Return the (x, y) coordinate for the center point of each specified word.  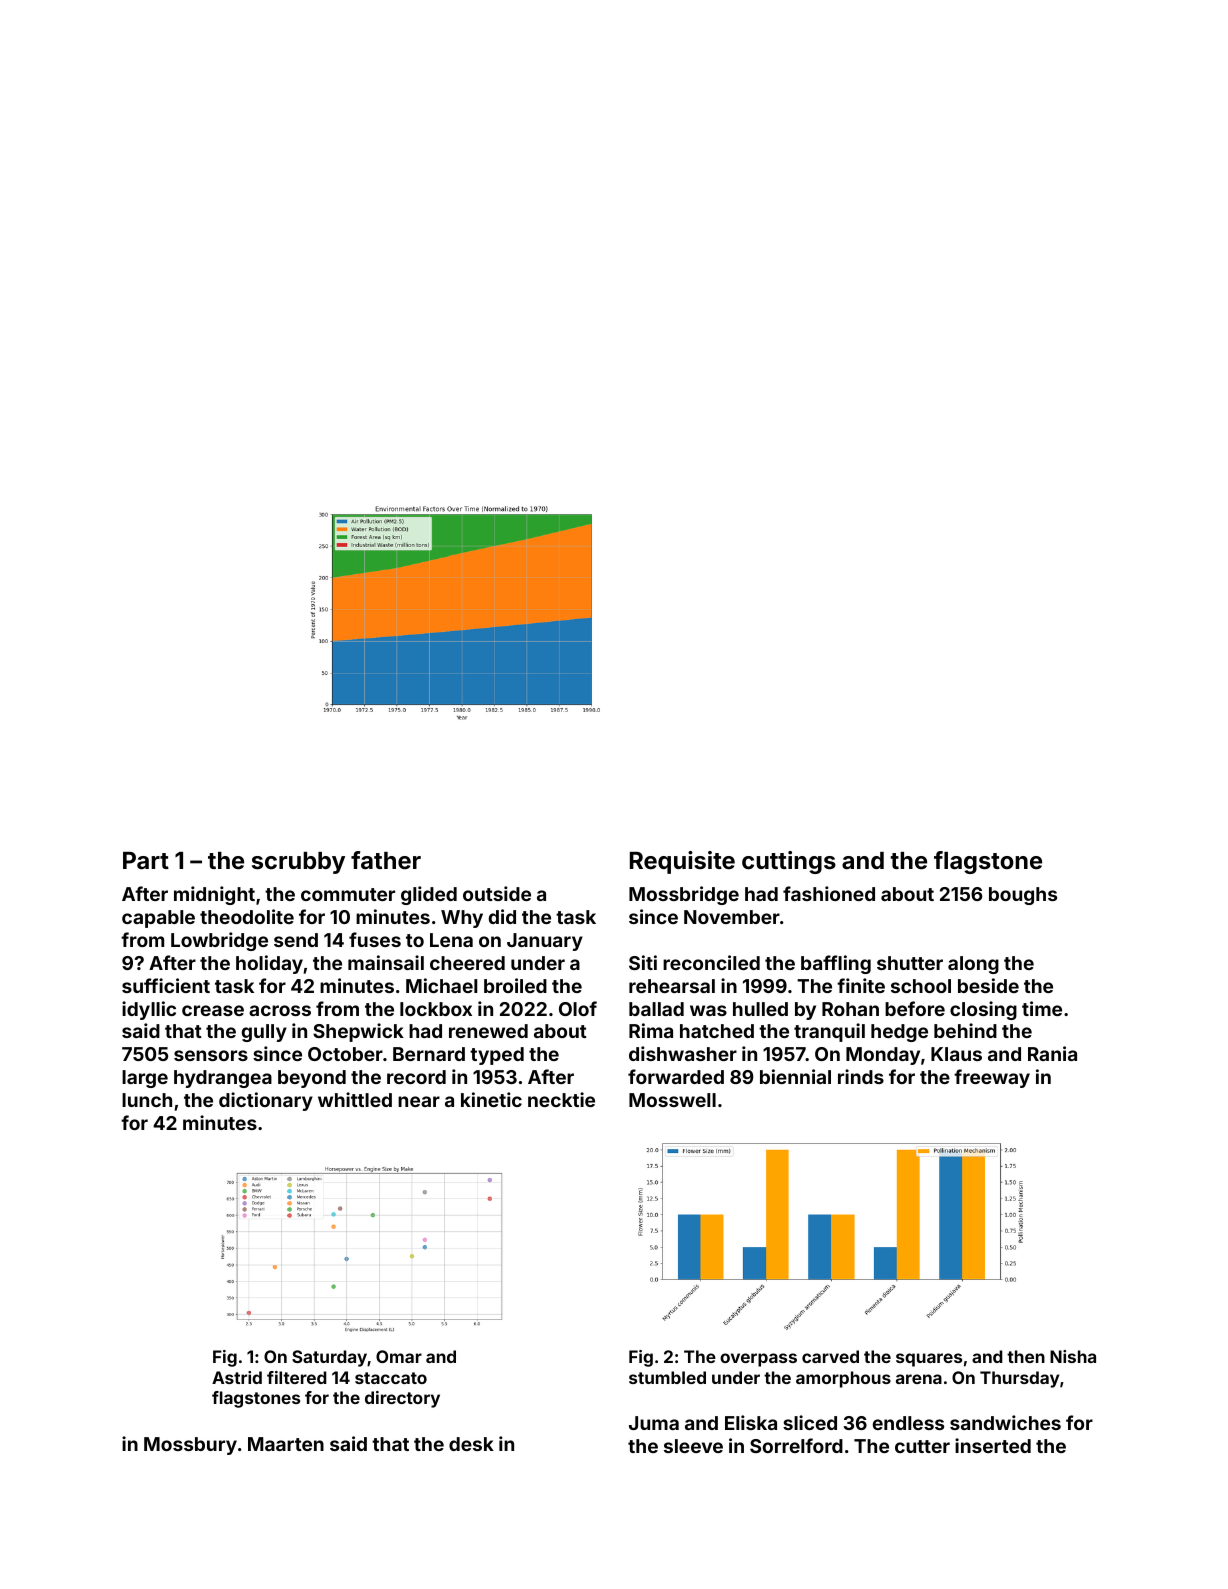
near (419, 1101)
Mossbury (190, 1446)
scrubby (298, 863)
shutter (910, 963)
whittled (355, 1099)
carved (830, 1356)
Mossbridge (684, 895)
